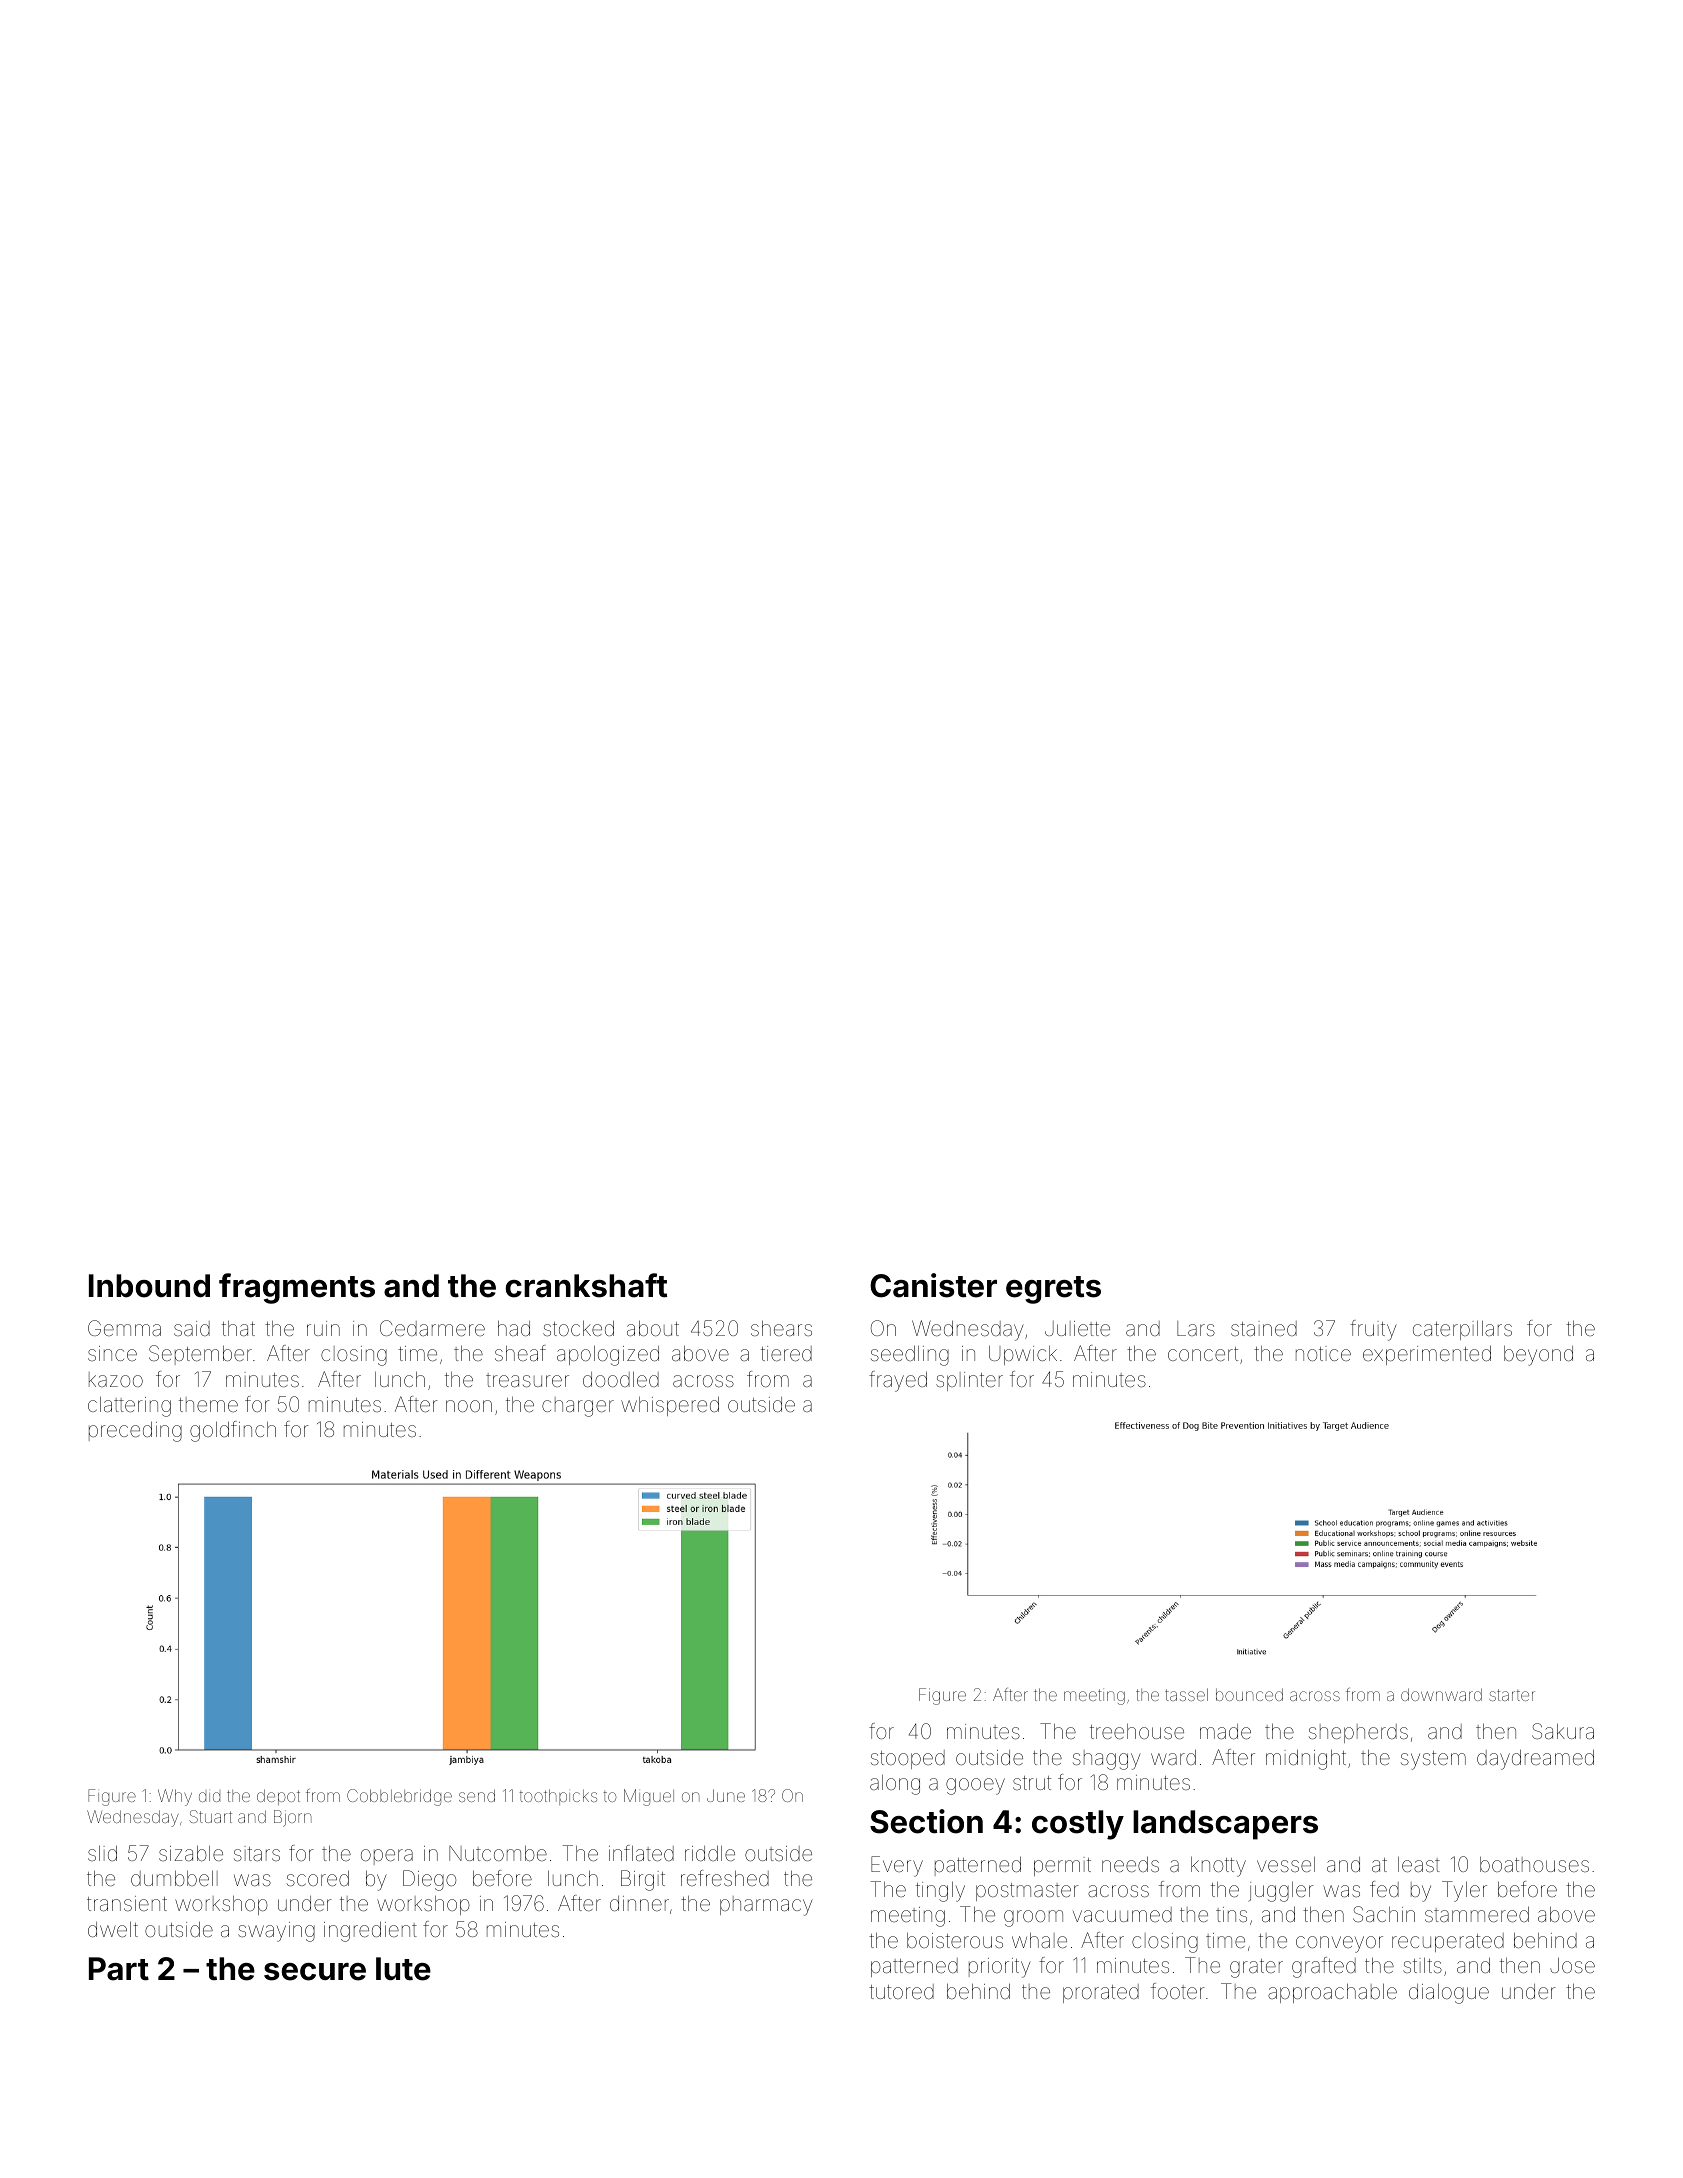 The image size is (1683, 2178). Describe the element at coordinates (1512, 1695) in the screenshot. I see `starter` at that location.
